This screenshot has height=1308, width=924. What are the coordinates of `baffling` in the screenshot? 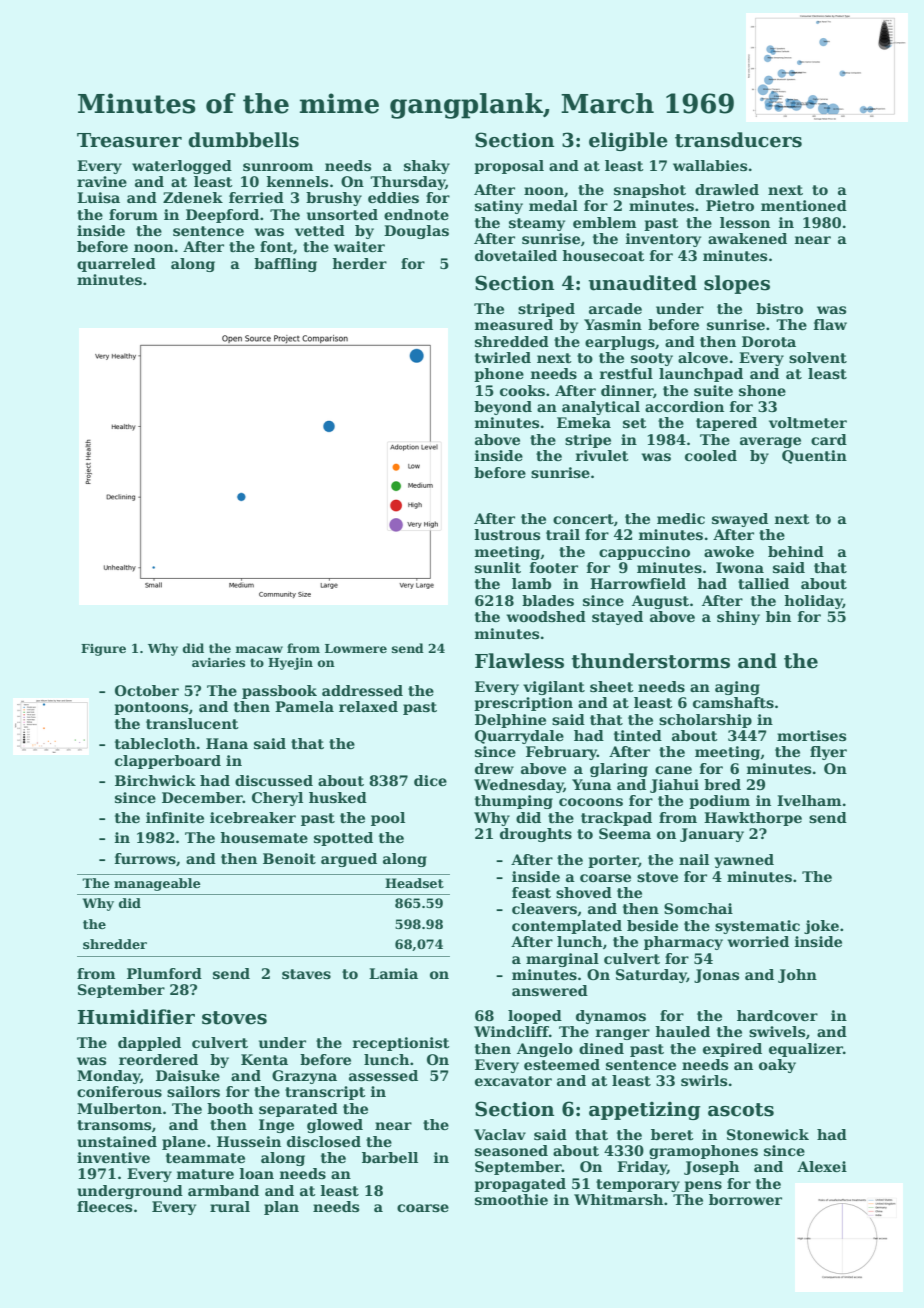 It's located at (285, 265).
